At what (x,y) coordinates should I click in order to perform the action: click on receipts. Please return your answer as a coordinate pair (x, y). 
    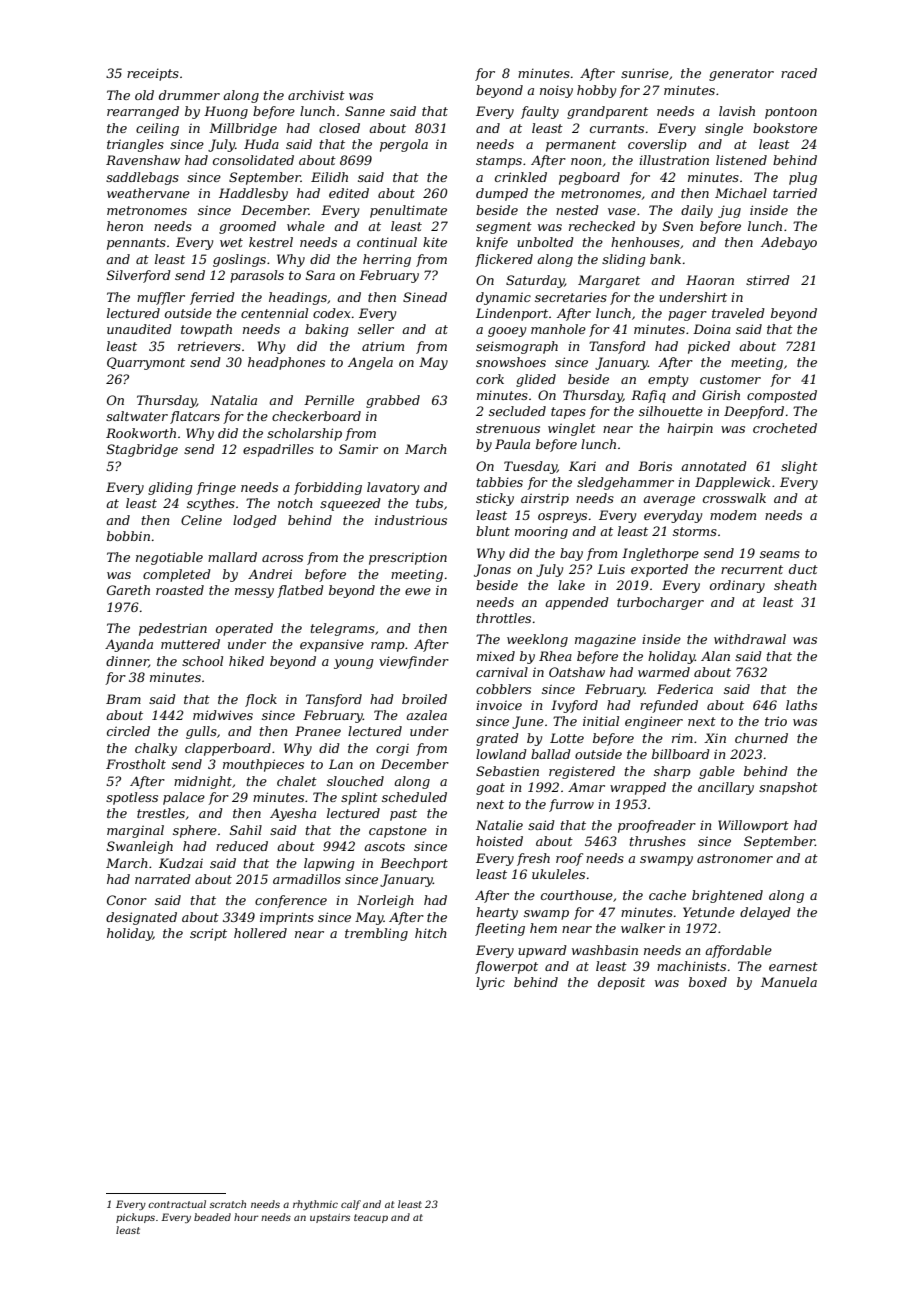
    Looking at the image, I should click on (153, 74).
